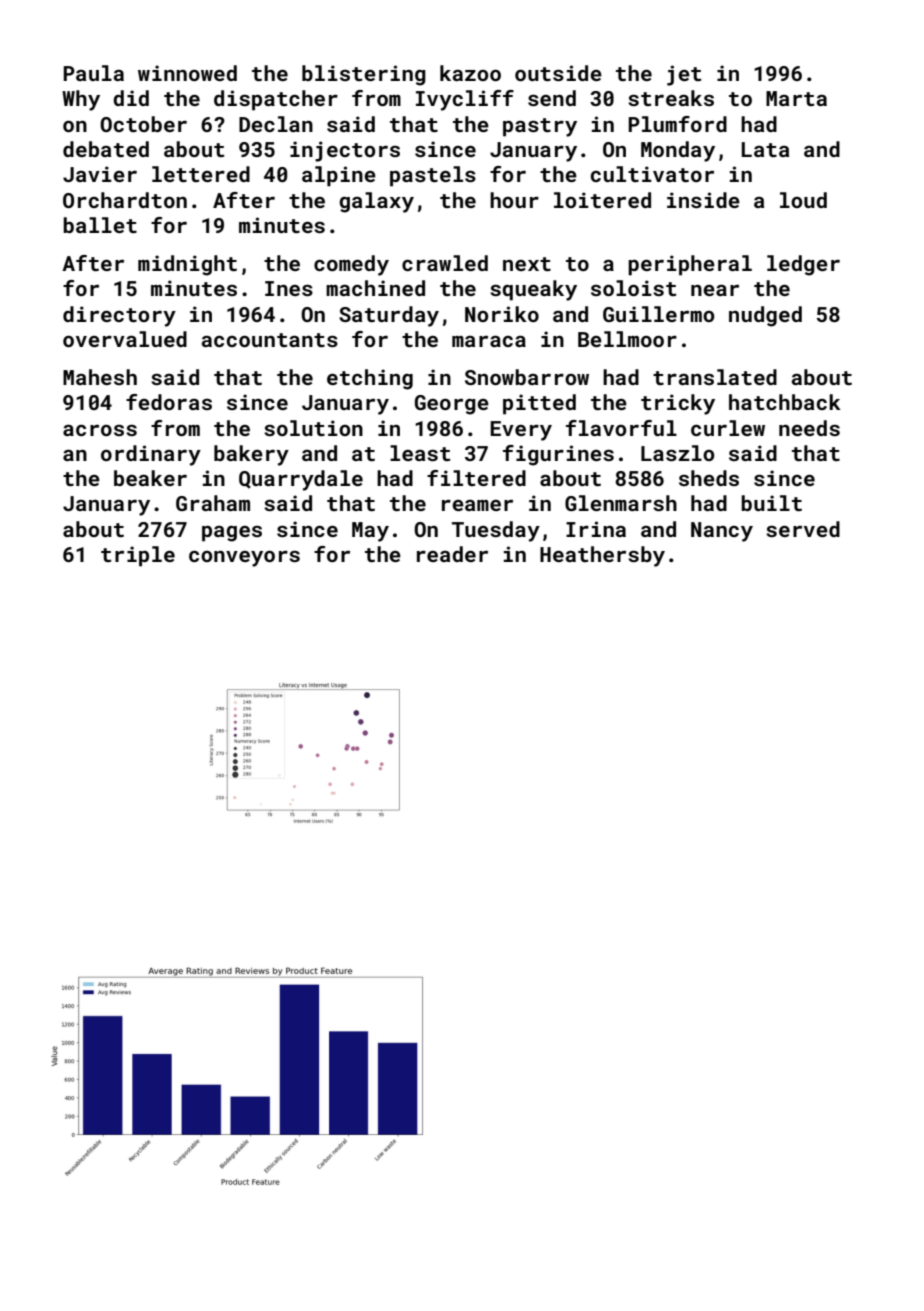 Image resolution: width=924 pixels, height=1311 pixels. Describe the element at coordinates (514, 200) in the page. I see `hour` at that location.
